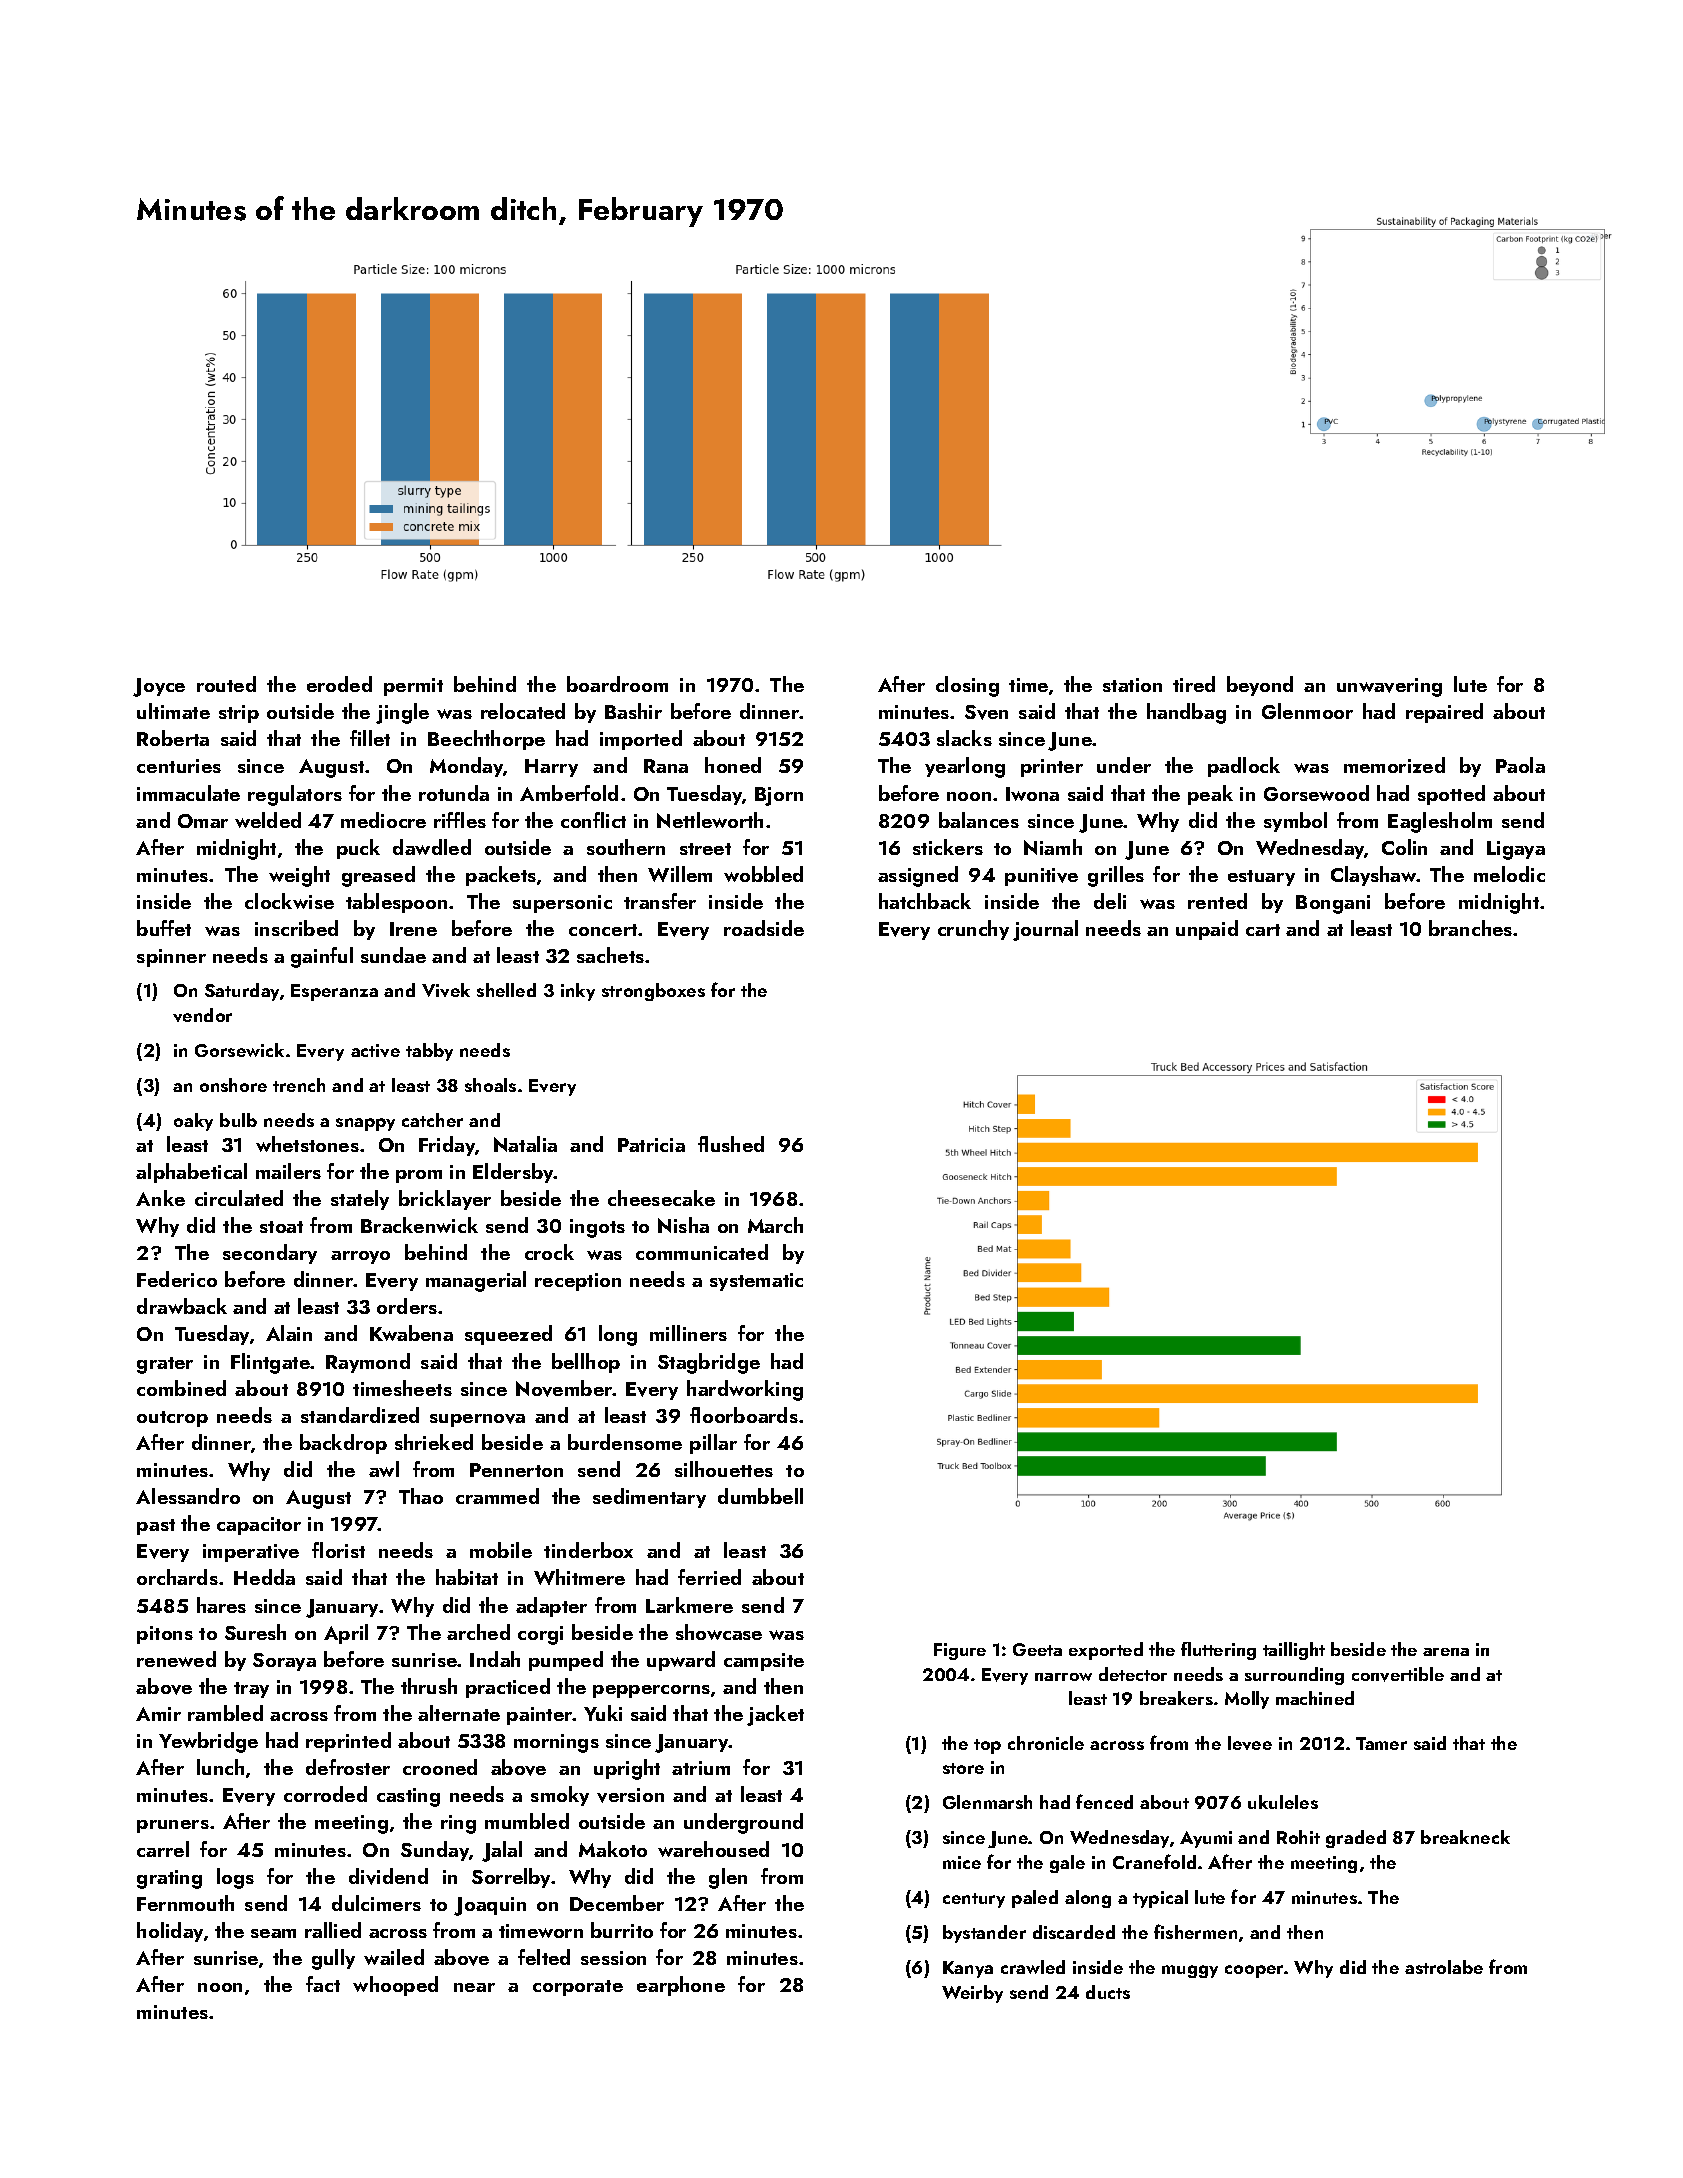  What do you see at coordinates (1374, 876) in the screenshot?
I see `Clayshaw` at bounding box center [1374, 876].
